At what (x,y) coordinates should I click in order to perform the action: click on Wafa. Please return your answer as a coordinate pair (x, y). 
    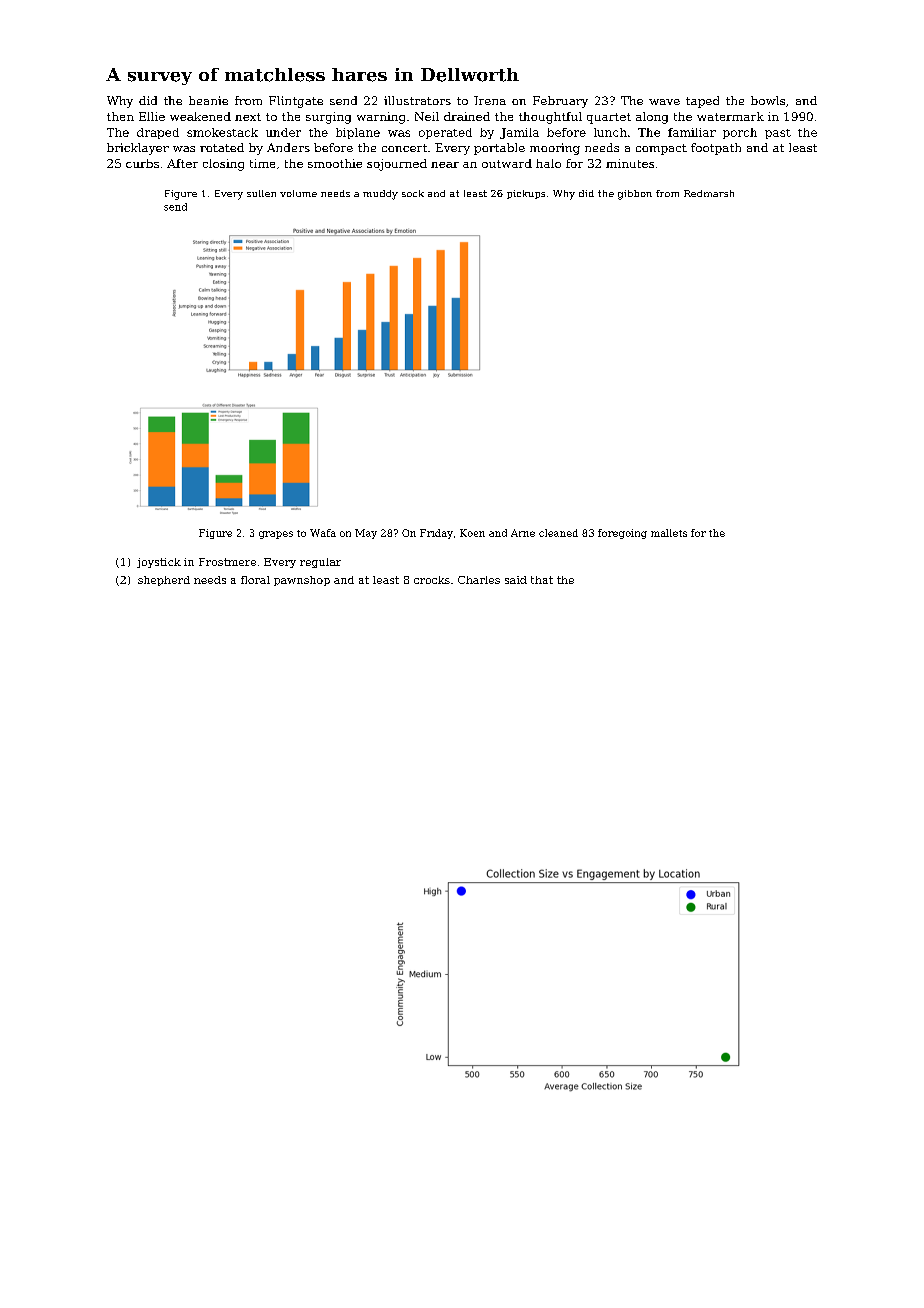
    Looking at the image, I should click on (323, 533).
